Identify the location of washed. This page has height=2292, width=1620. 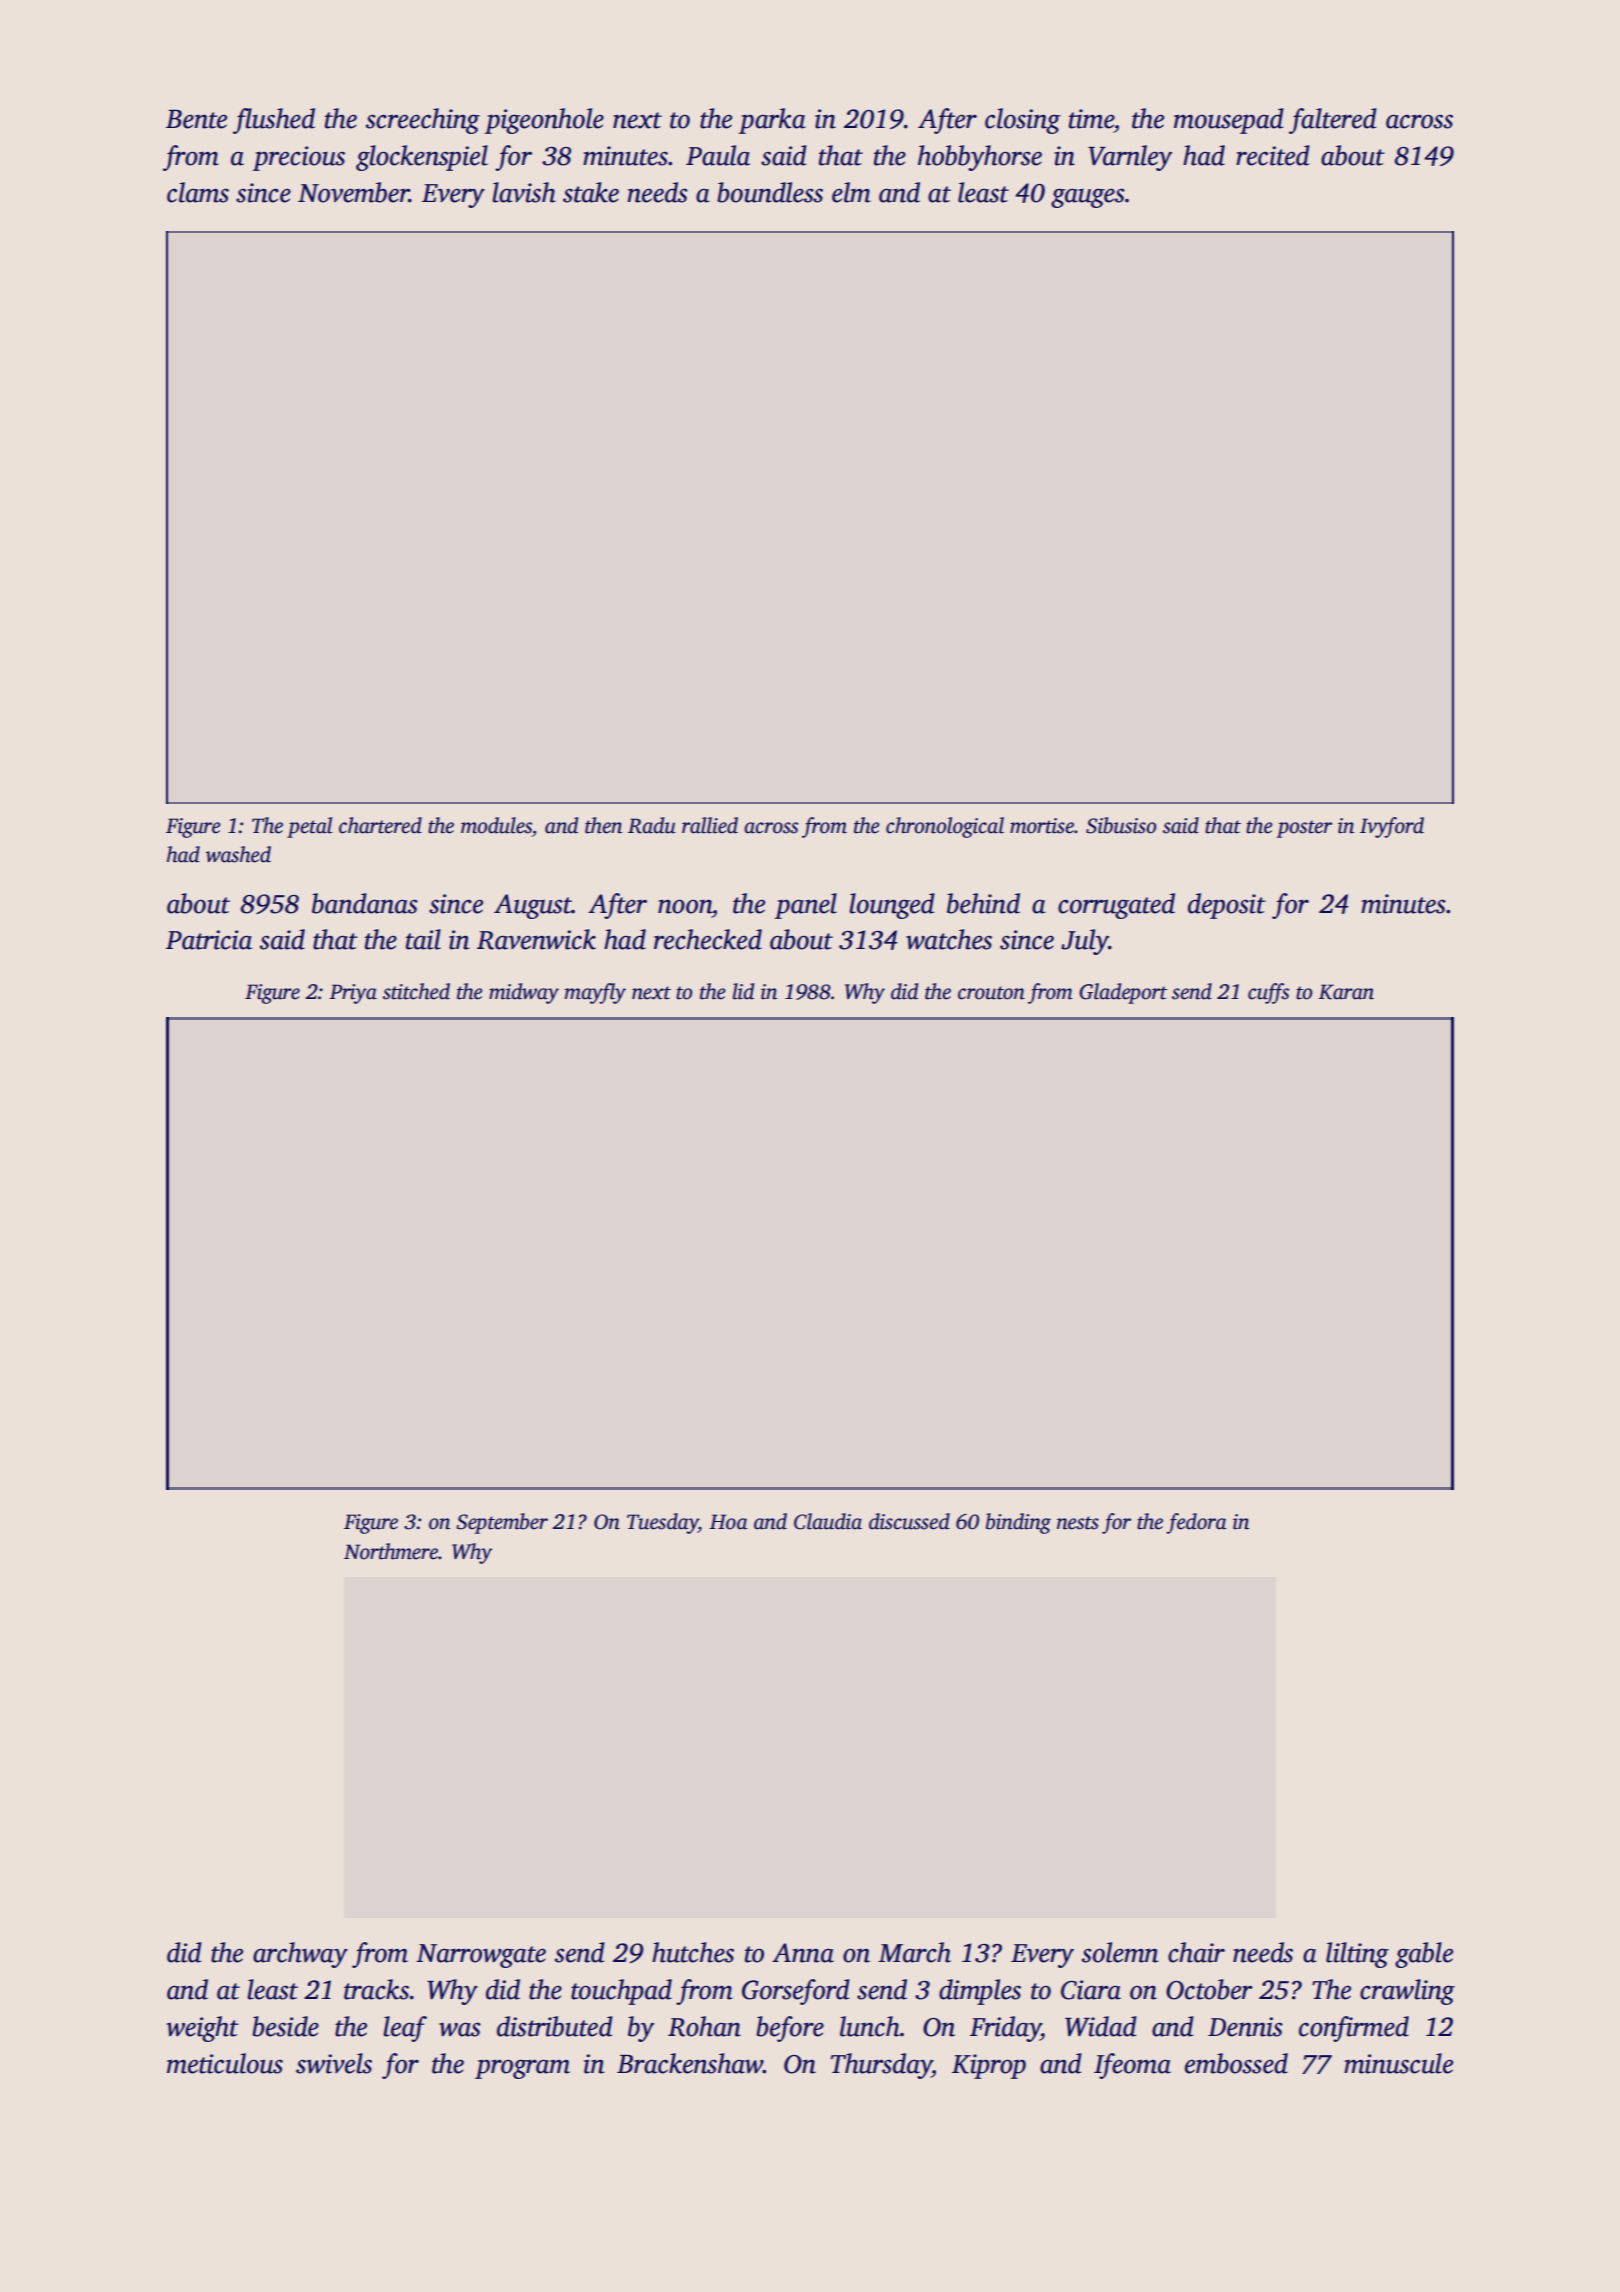
(238, 854).
